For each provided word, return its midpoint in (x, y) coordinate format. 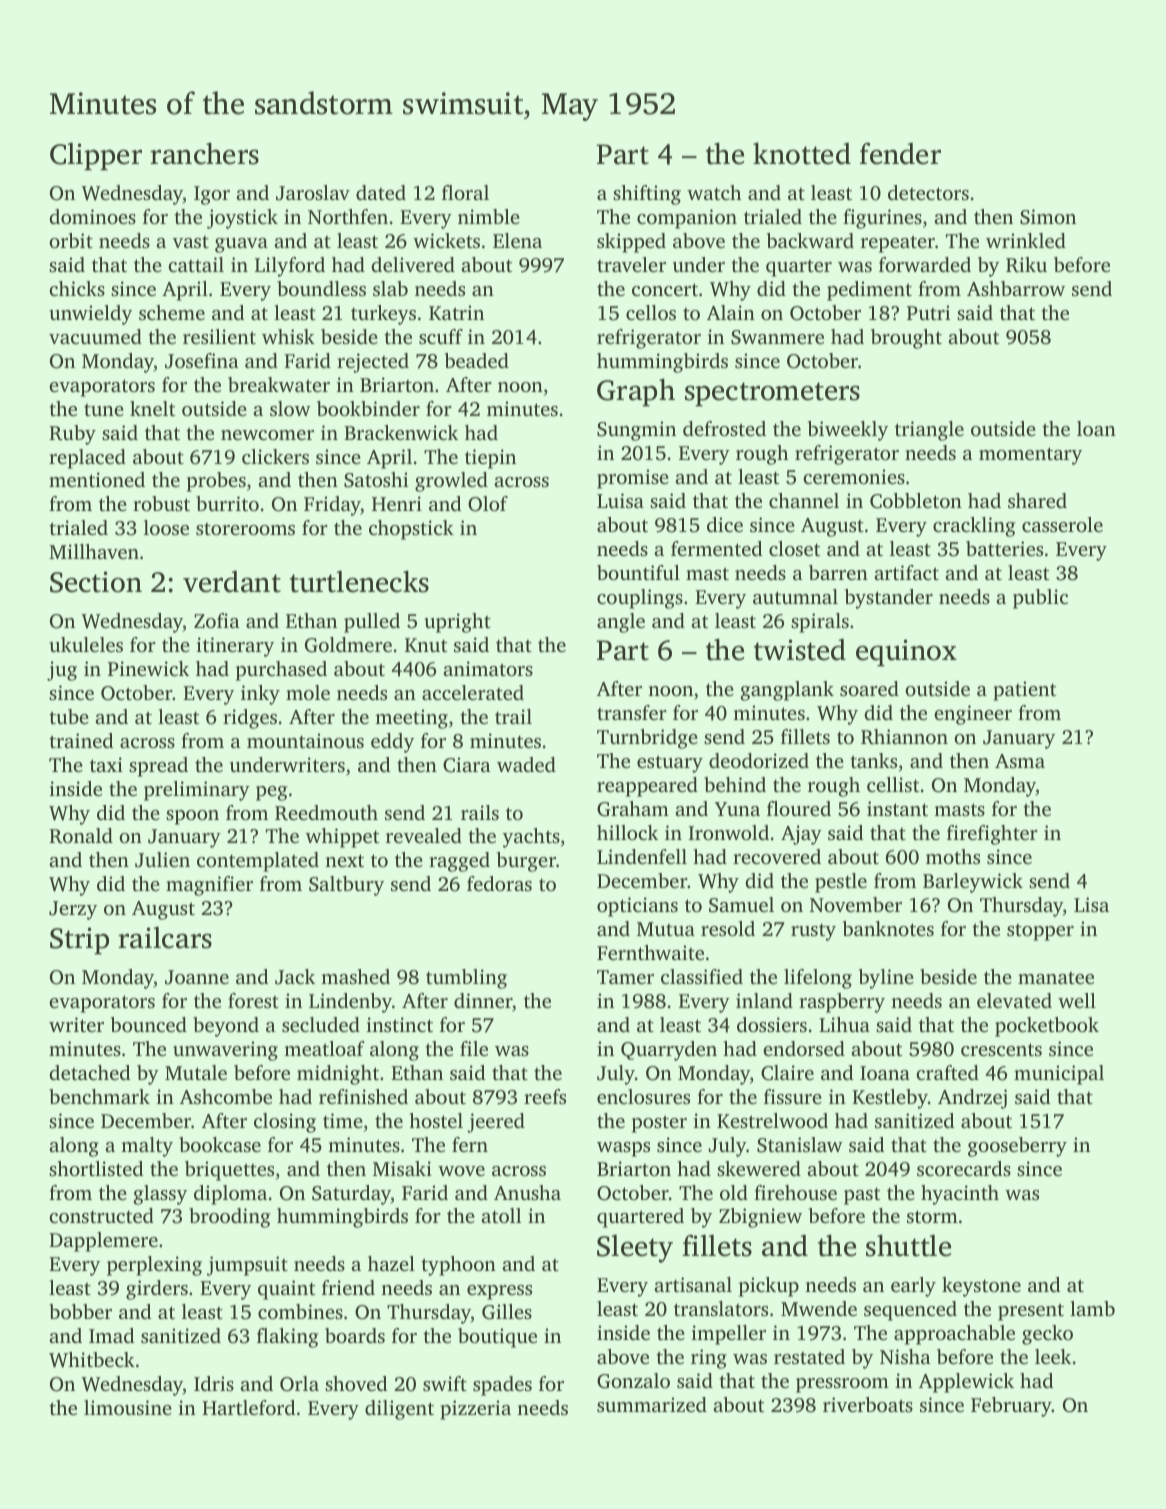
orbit (71, 240)
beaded (477, 360)
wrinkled (1026, 240)
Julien (162, 860)
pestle (841, 883)
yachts (531, 838)
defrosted (724, 428)
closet (794, 548)
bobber (80, 1311)
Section (96, 582)
